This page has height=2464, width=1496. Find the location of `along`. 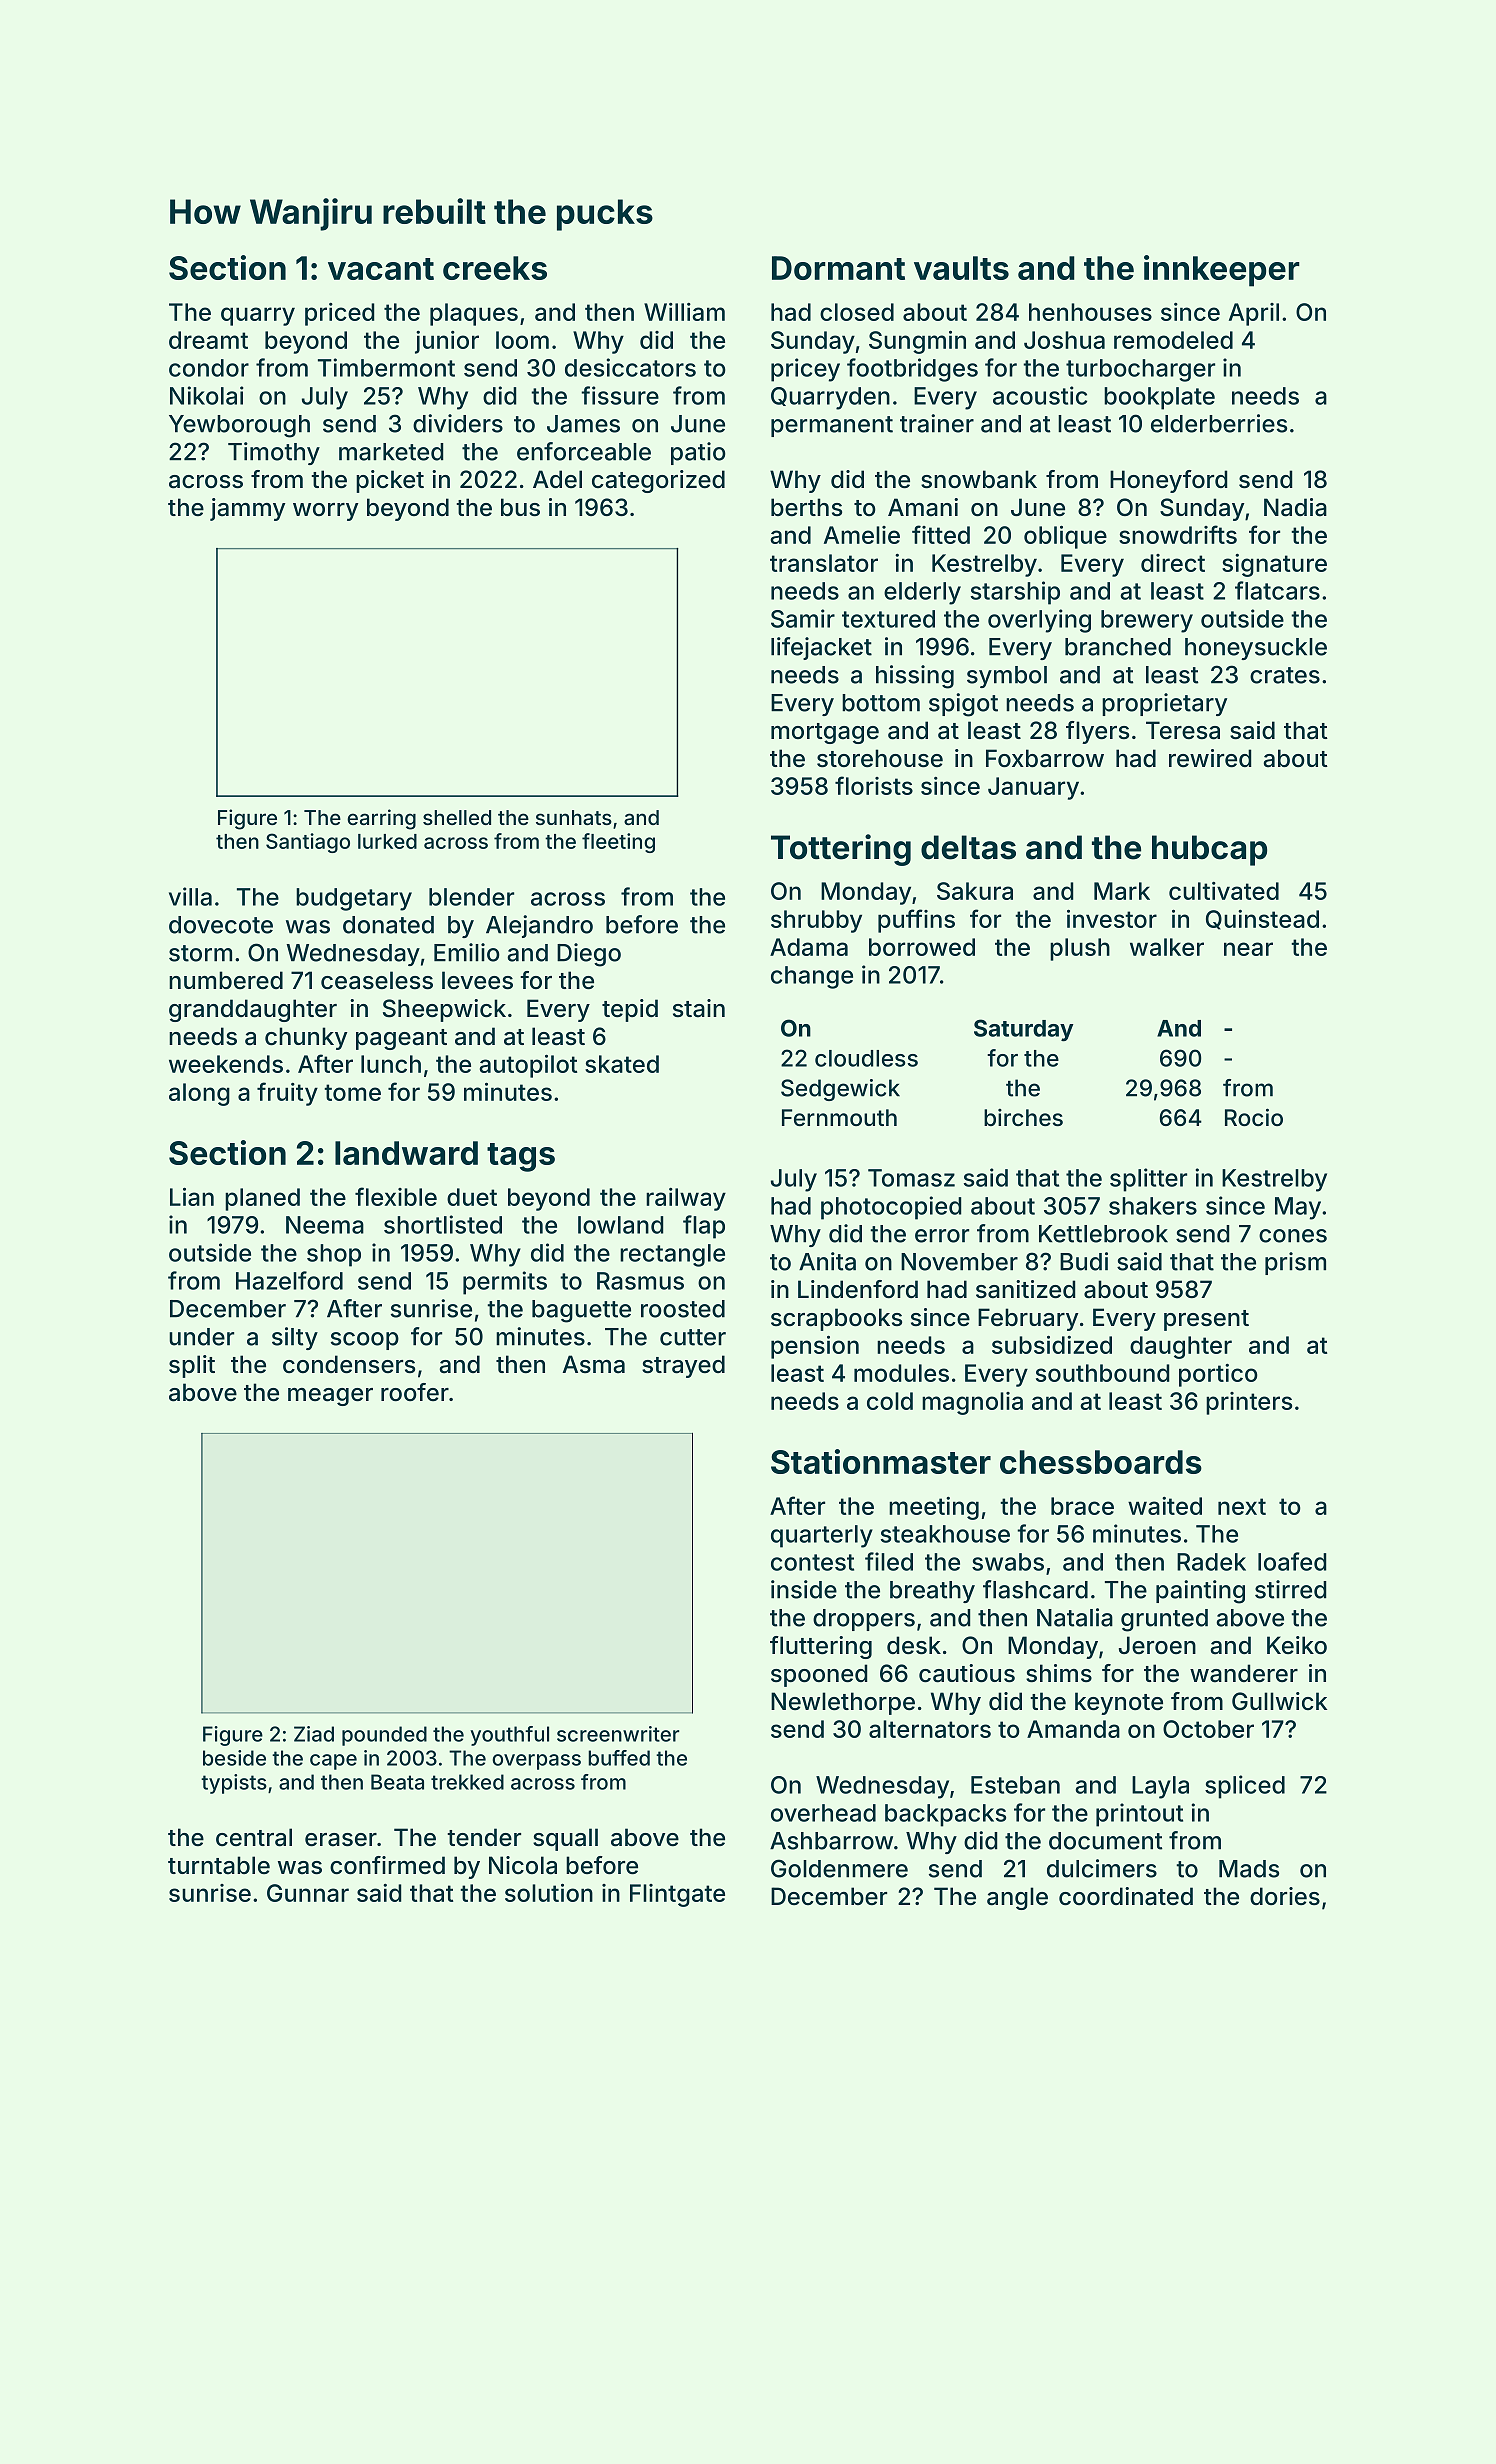

along is located at coordinates (199, 1094).
